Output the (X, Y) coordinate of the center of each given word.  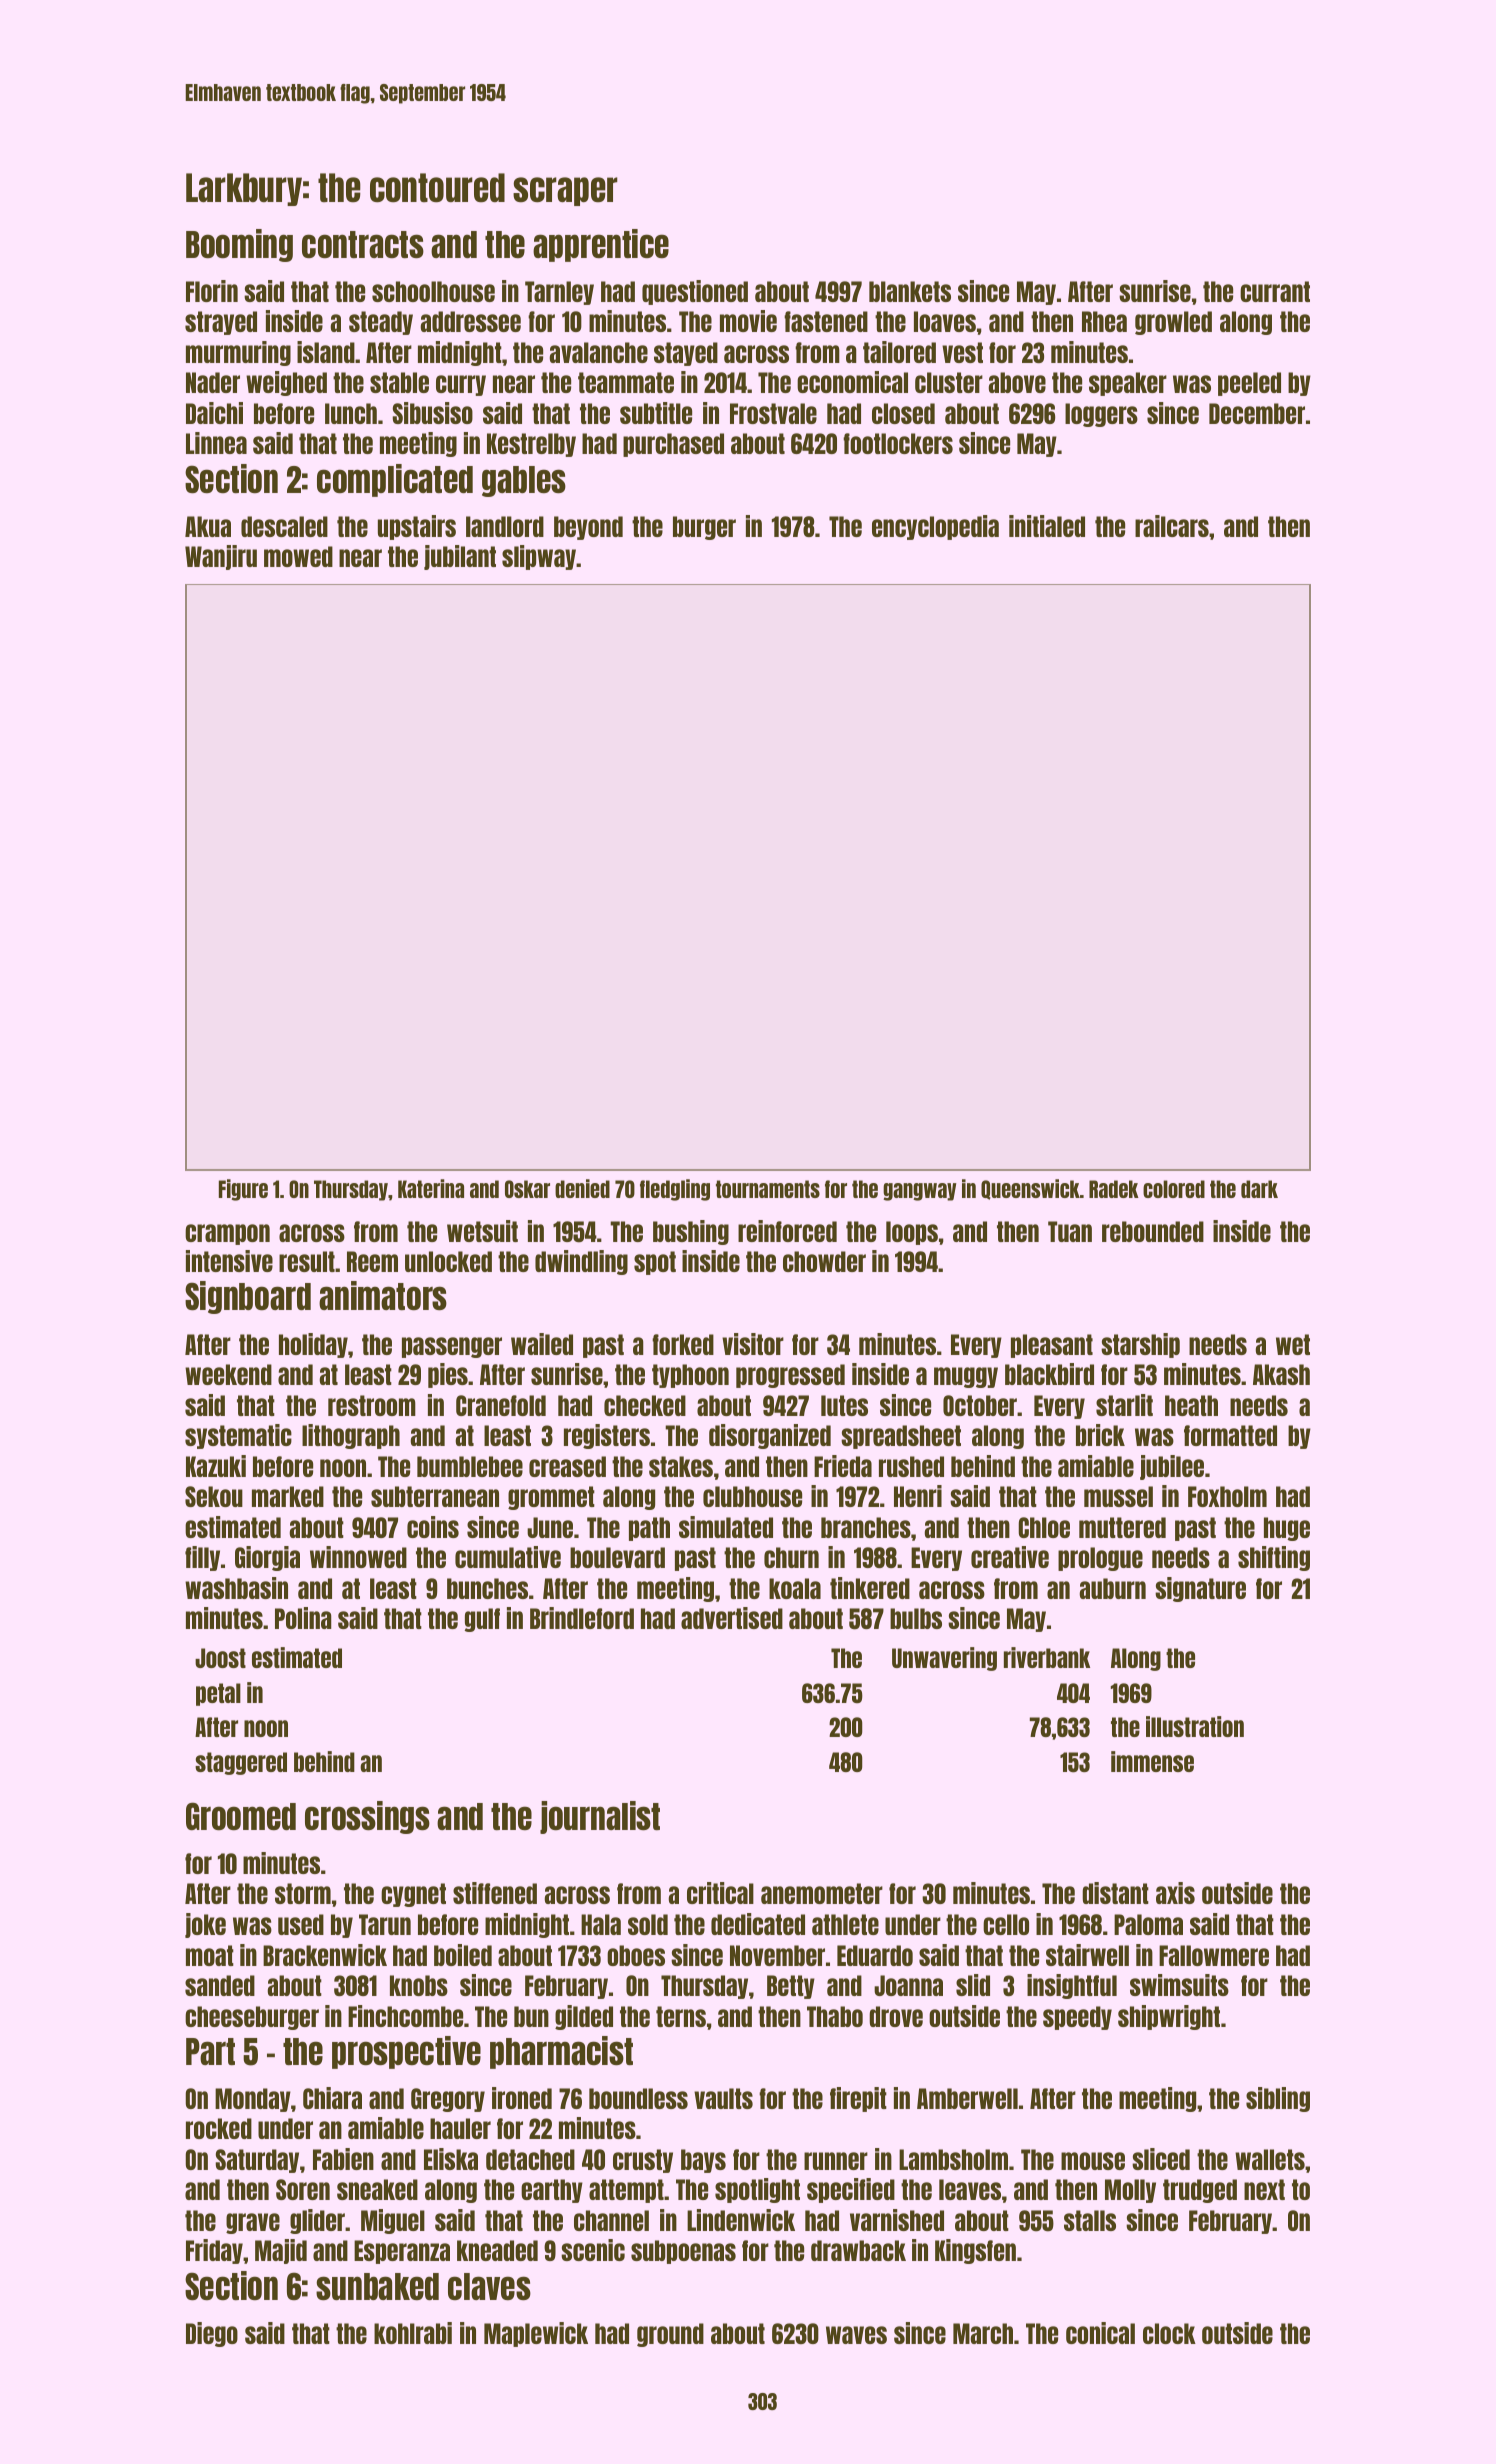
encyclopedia (935, 527)
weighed (286, 383)
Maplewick (536, 2334)
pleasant (1052, 1346)
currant (1275, 291)
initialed (1047, 526)
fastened (826, 321)
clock (1169, 2333)
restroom (372, 1405)
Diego (212, 2334)
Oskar (527, 1189)
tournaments (768, 1189)
